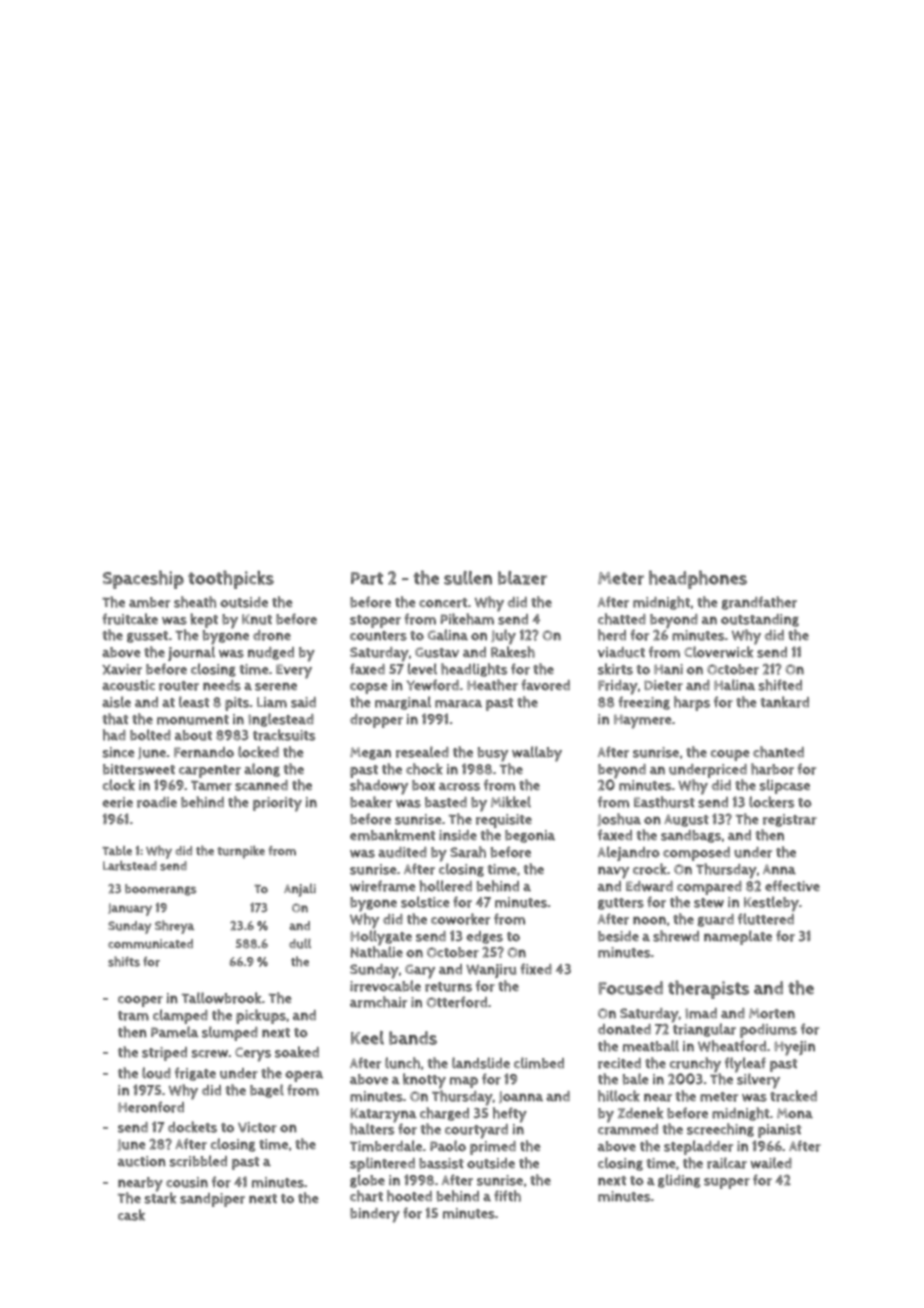 This screenshot has width=924, height=1308. What do you see at coordinates (131, 1215) in the screenshot?
I see `cask` at bounding box center [131, 1215].
